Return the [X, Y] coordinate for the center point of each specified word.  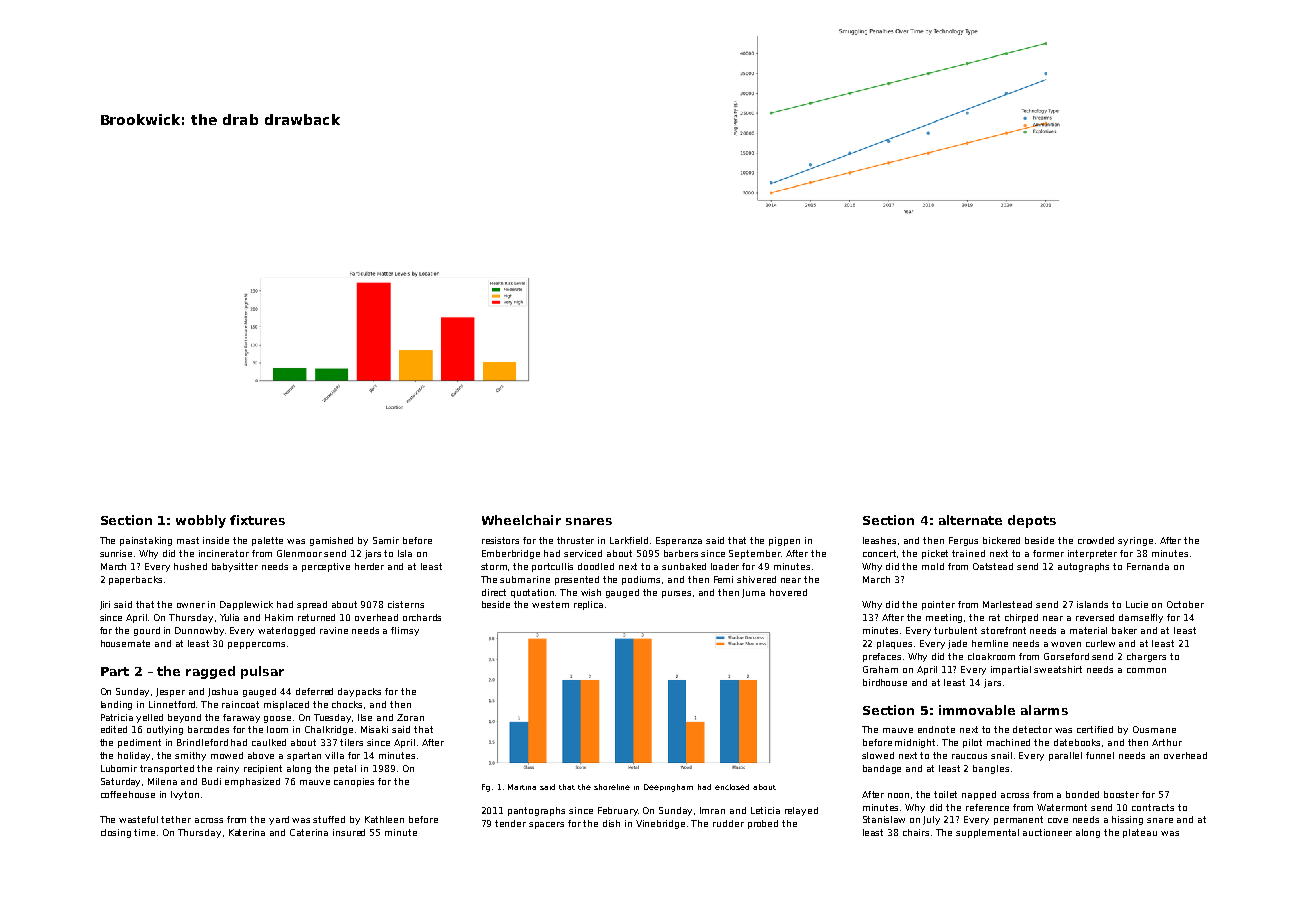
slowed [878, 755]
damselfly [1141, 618]
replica [588, 605]
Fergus [963, 541]
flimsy [405, 631]
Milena [162, 781]
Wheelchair [521, 520]
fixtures [257, 520]
